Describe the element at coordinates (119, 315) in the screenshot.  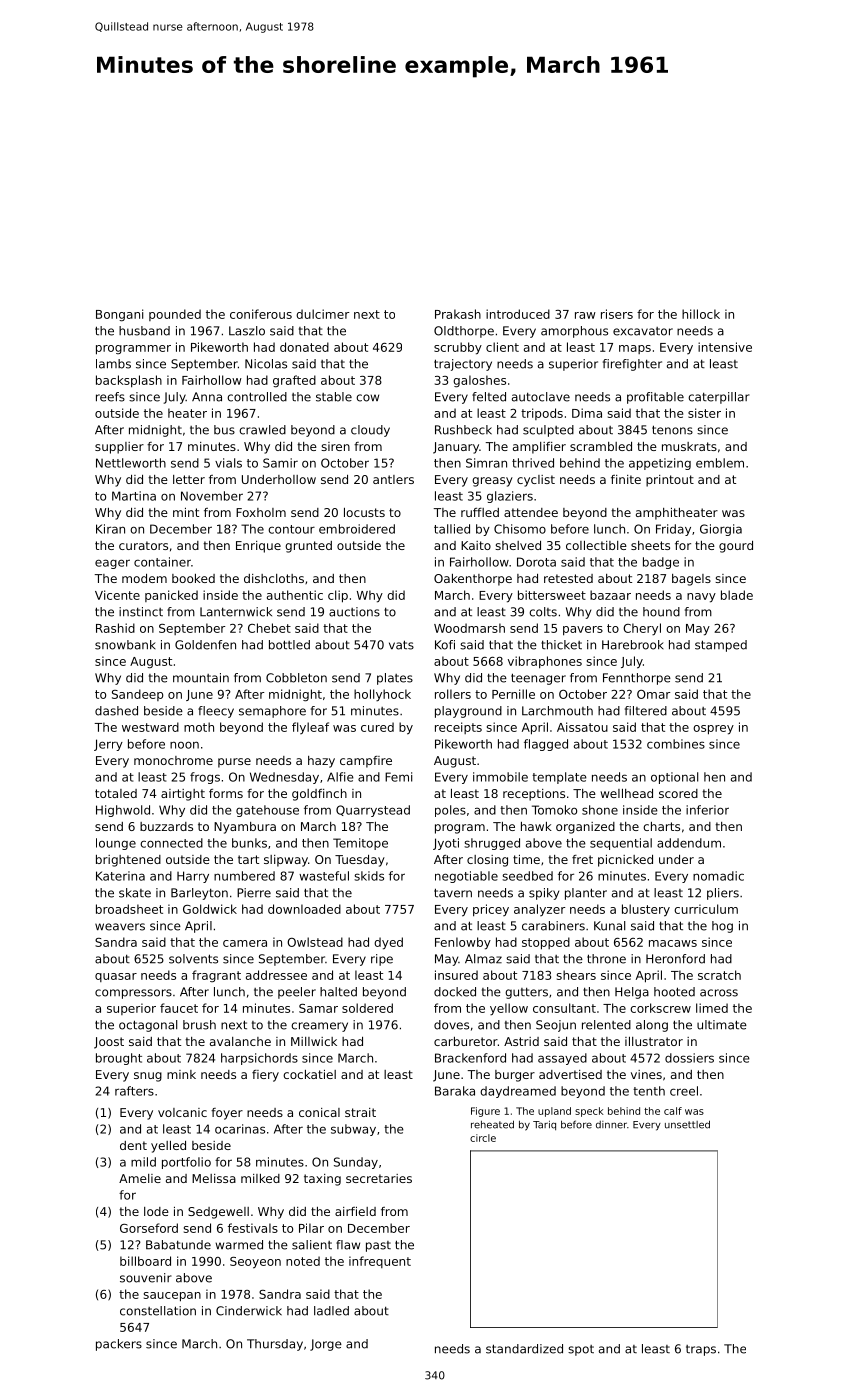
I see `Bongani` at that location.
